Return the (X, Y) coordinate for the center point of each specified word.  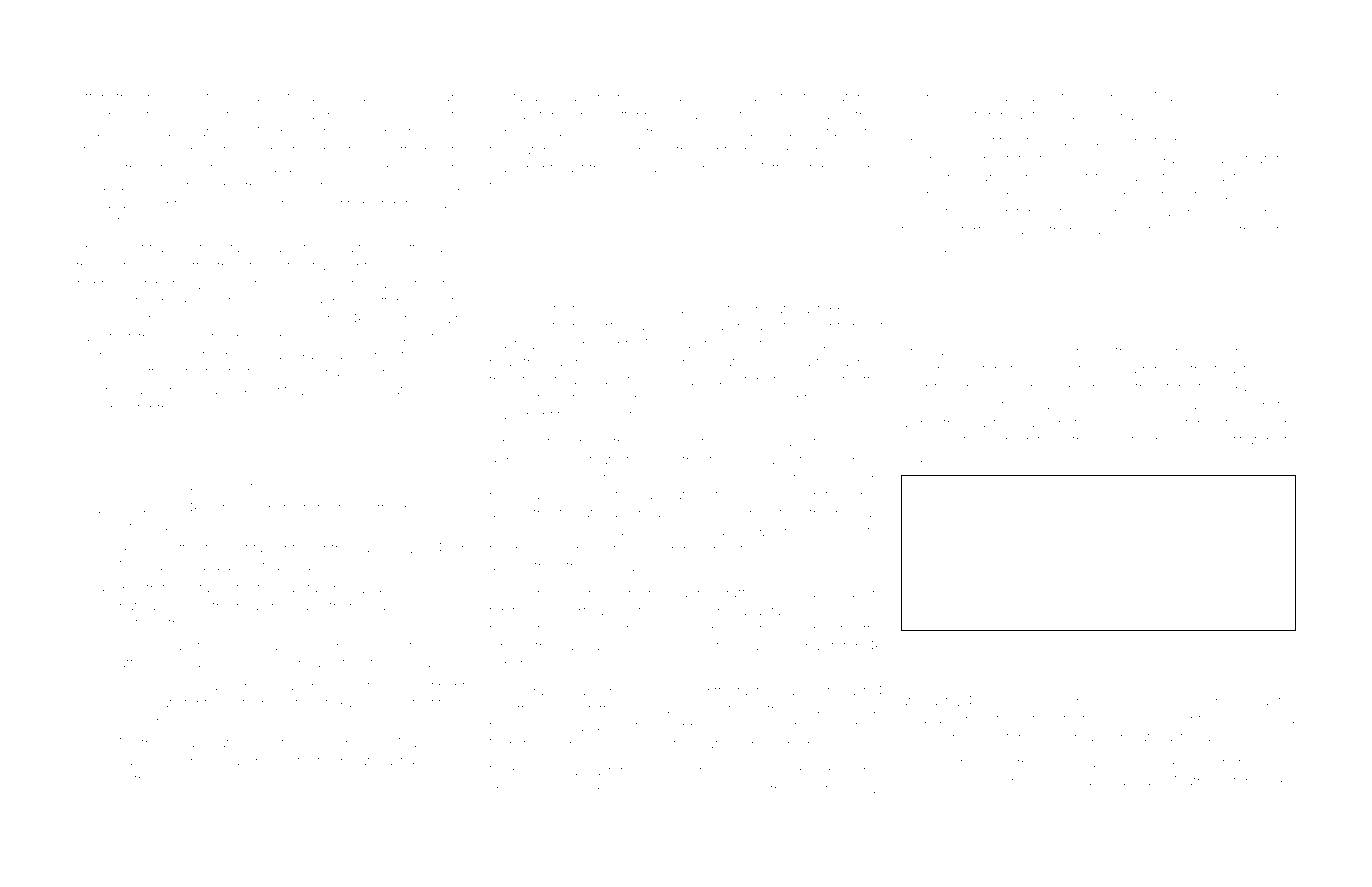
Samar (581, 96)
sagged (324, 98)
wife (240, 702)
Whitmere (1136, 440)
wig (600, 567)
